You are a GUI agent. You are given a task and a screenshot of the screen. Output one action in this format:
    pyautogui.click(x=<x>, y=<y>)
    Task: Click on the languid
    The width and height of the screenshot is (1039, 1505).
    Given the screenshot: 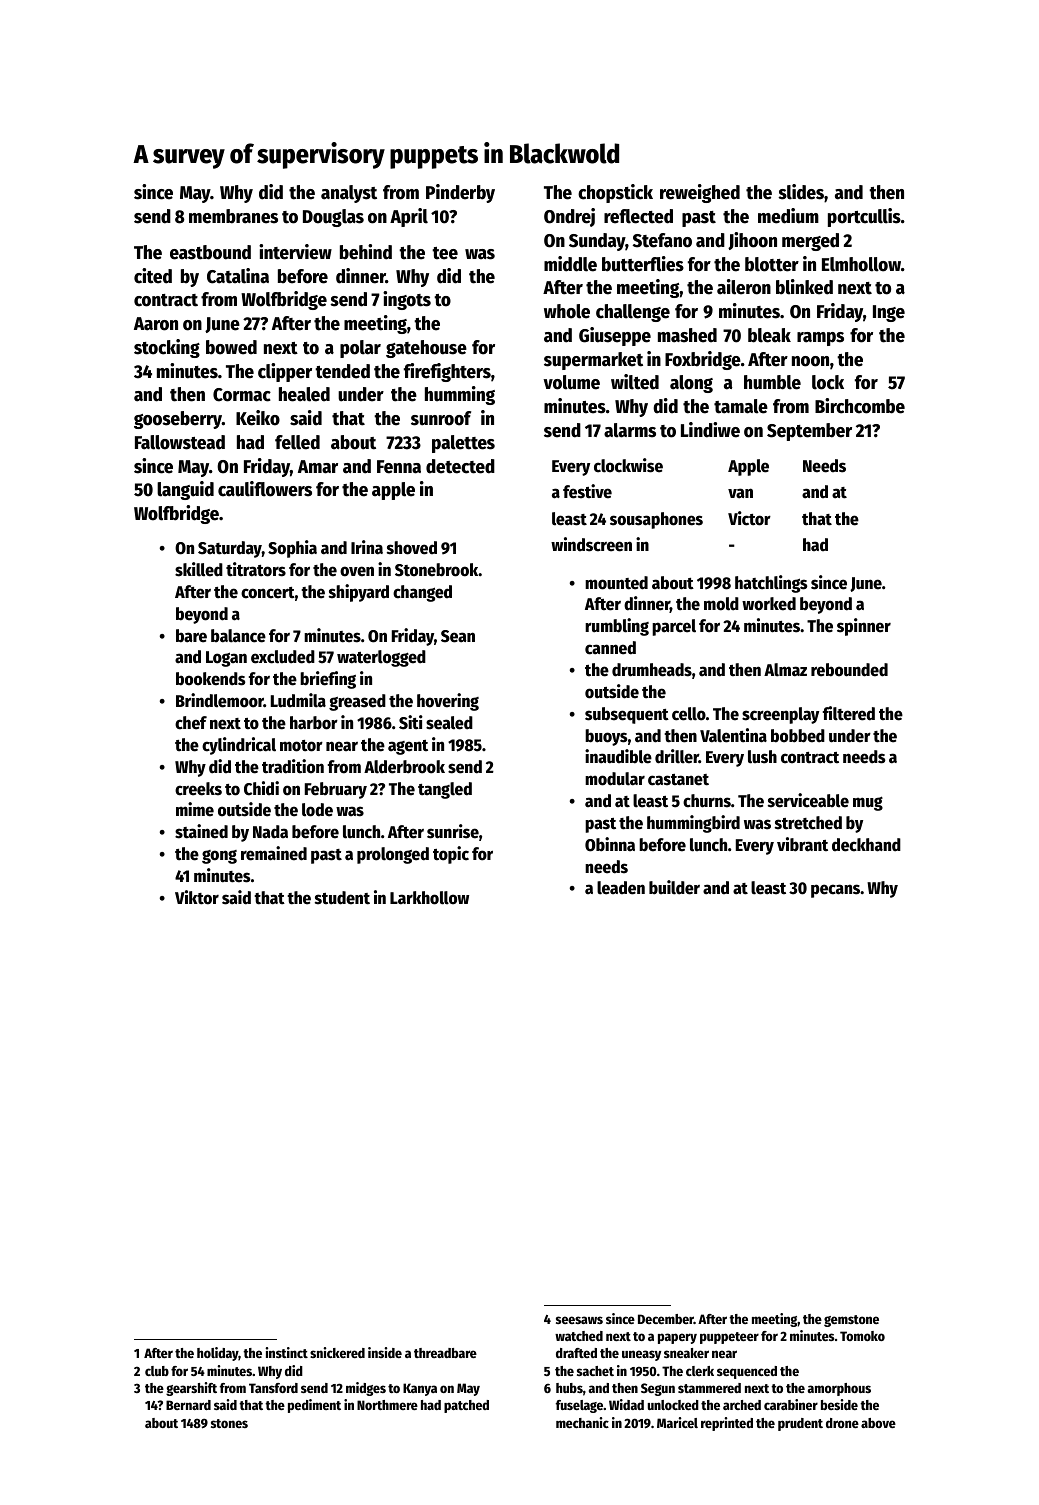 What is the action you would take?
    pyautogui.click(x=185, y=490)
